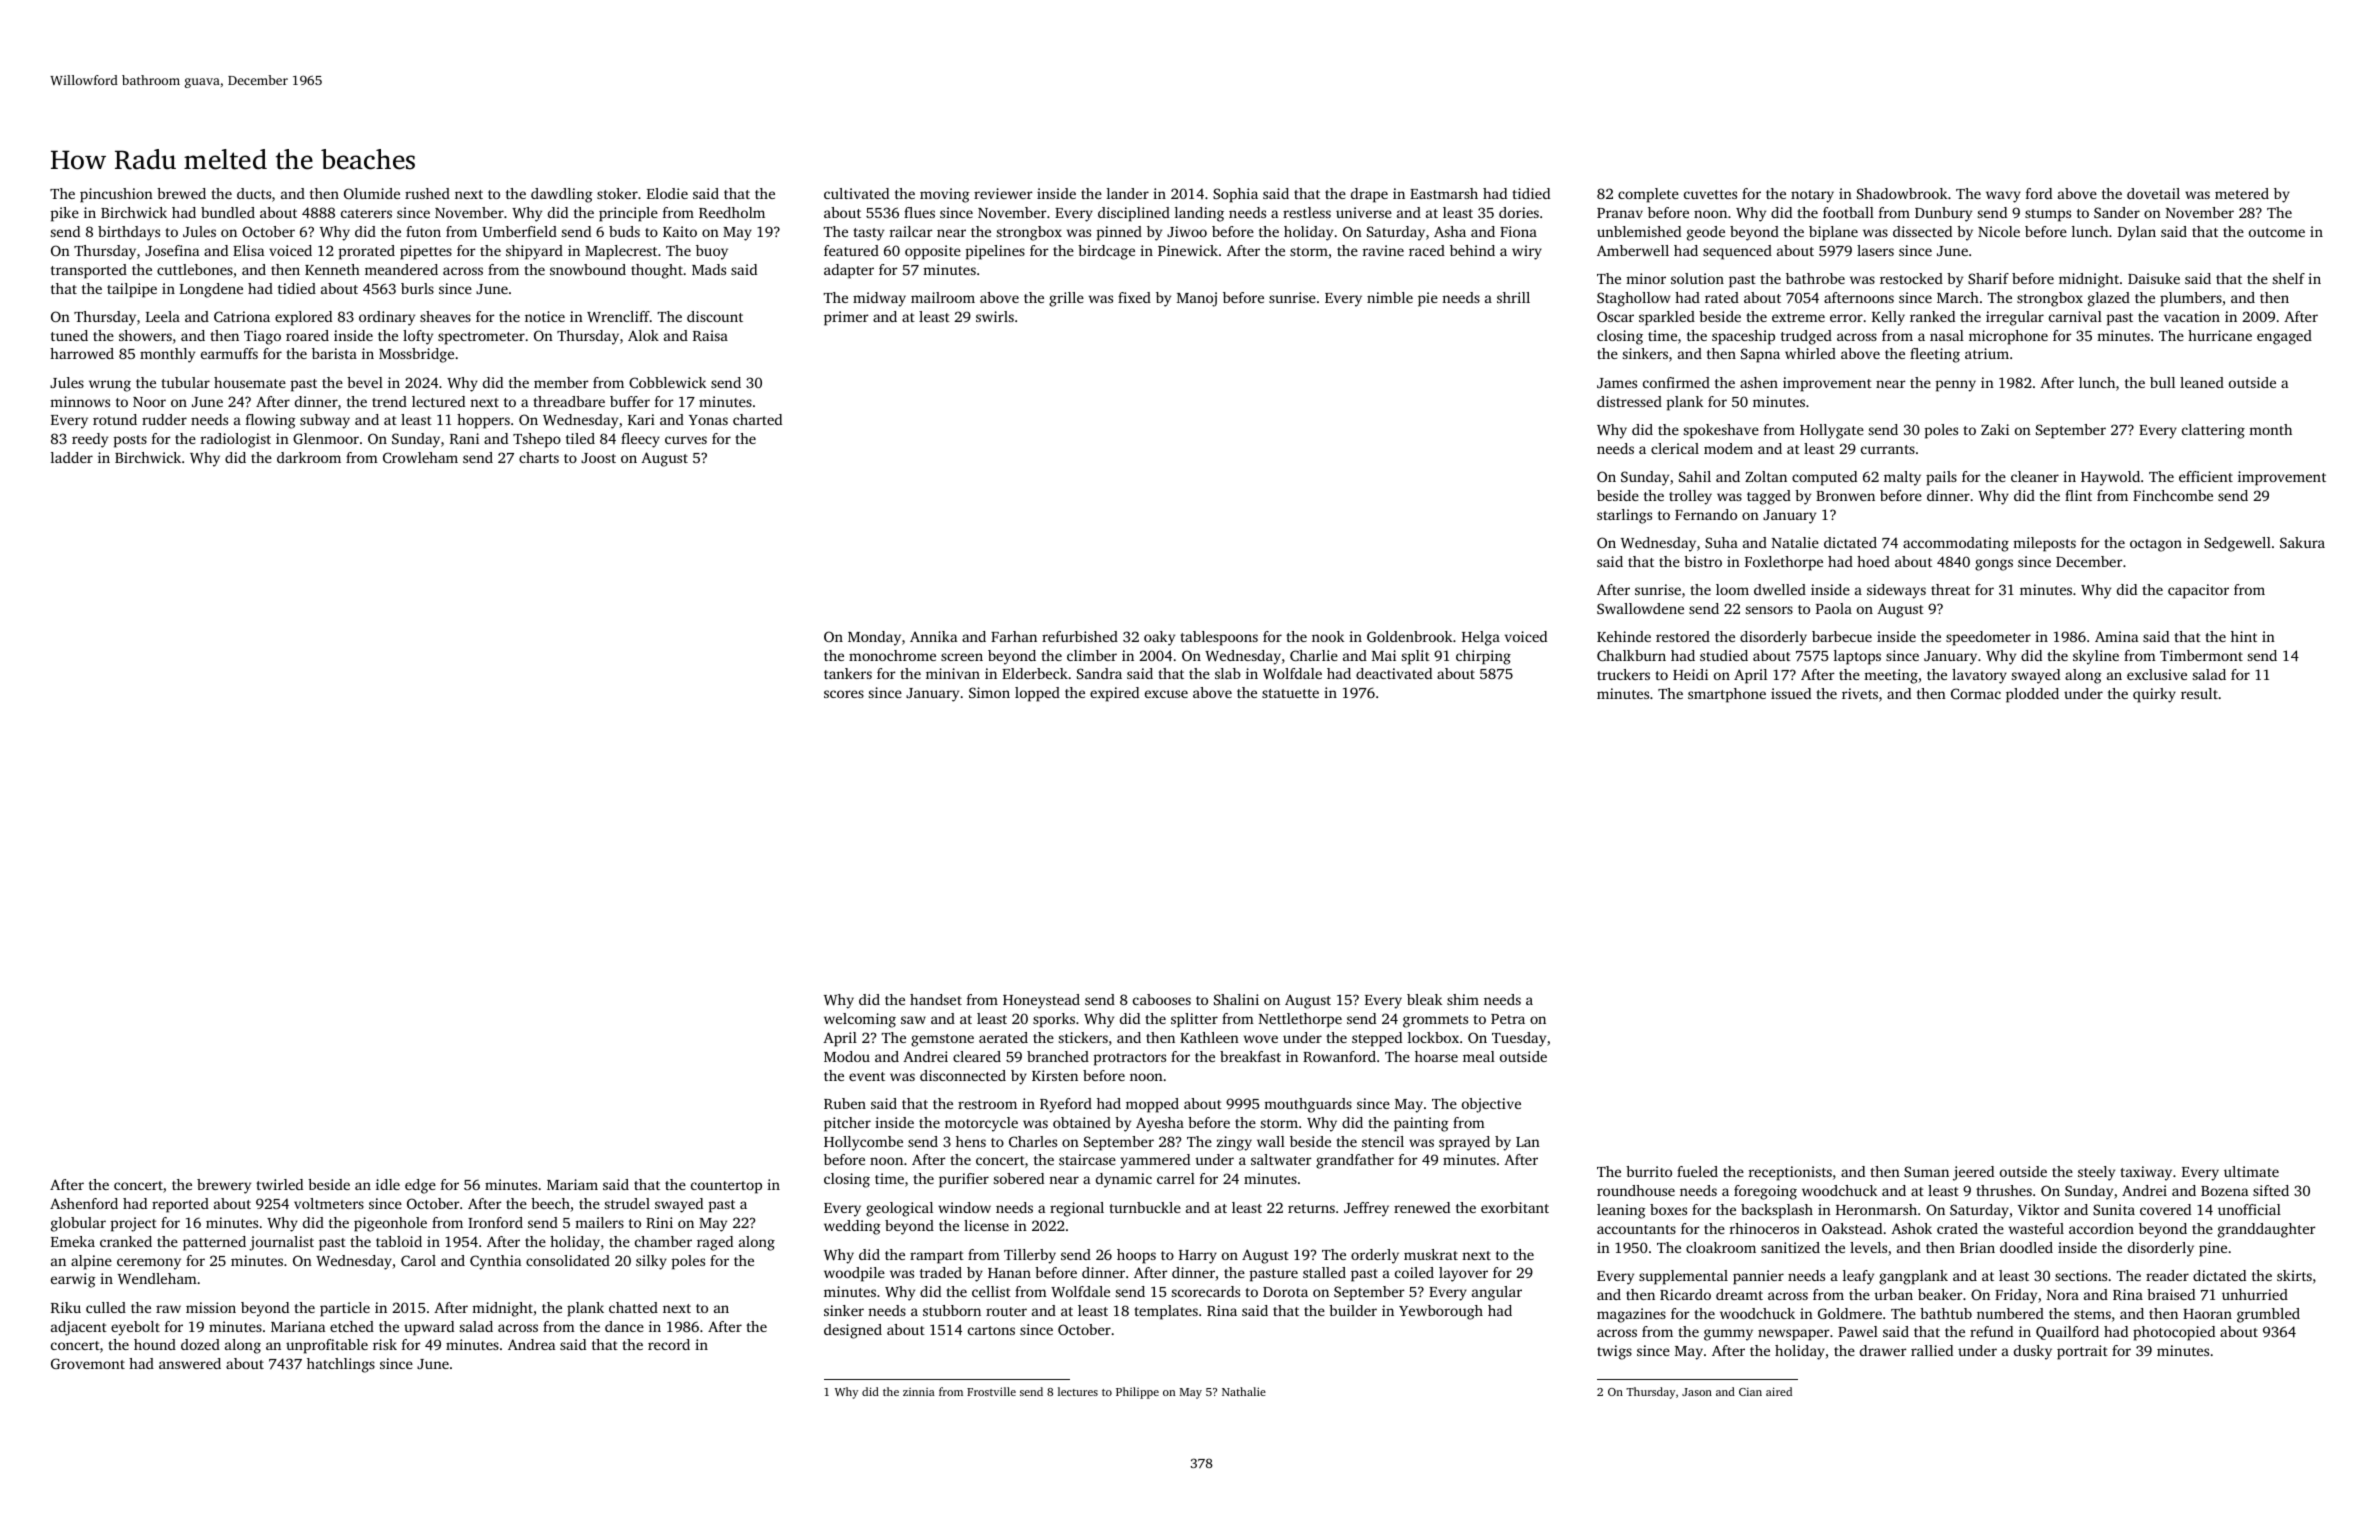 The image size is (2380, 1540). What do you see at coordinates (2251, 1171) in the screenshot?
I see `ultimate` at bounding box center [2251, 1171].
